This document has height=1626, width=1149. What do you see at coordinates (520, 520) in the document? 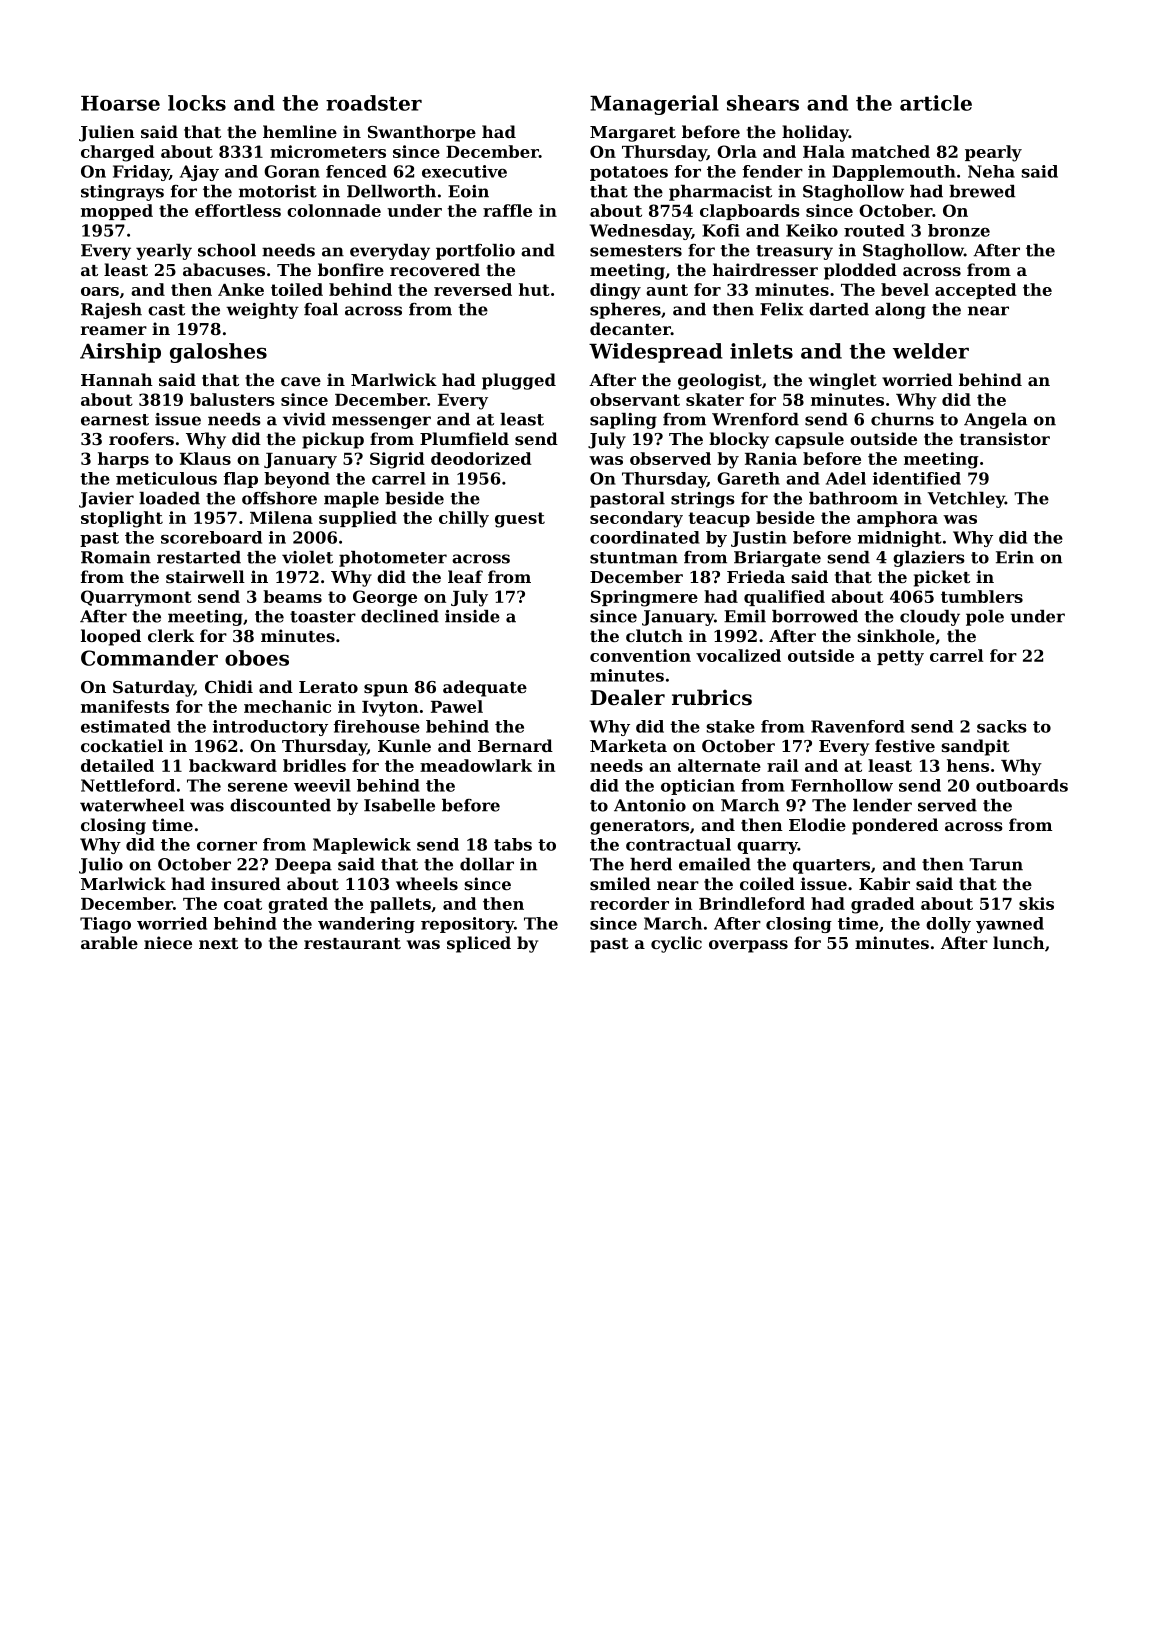
I see `guest` at bounding box center [520, 520].
